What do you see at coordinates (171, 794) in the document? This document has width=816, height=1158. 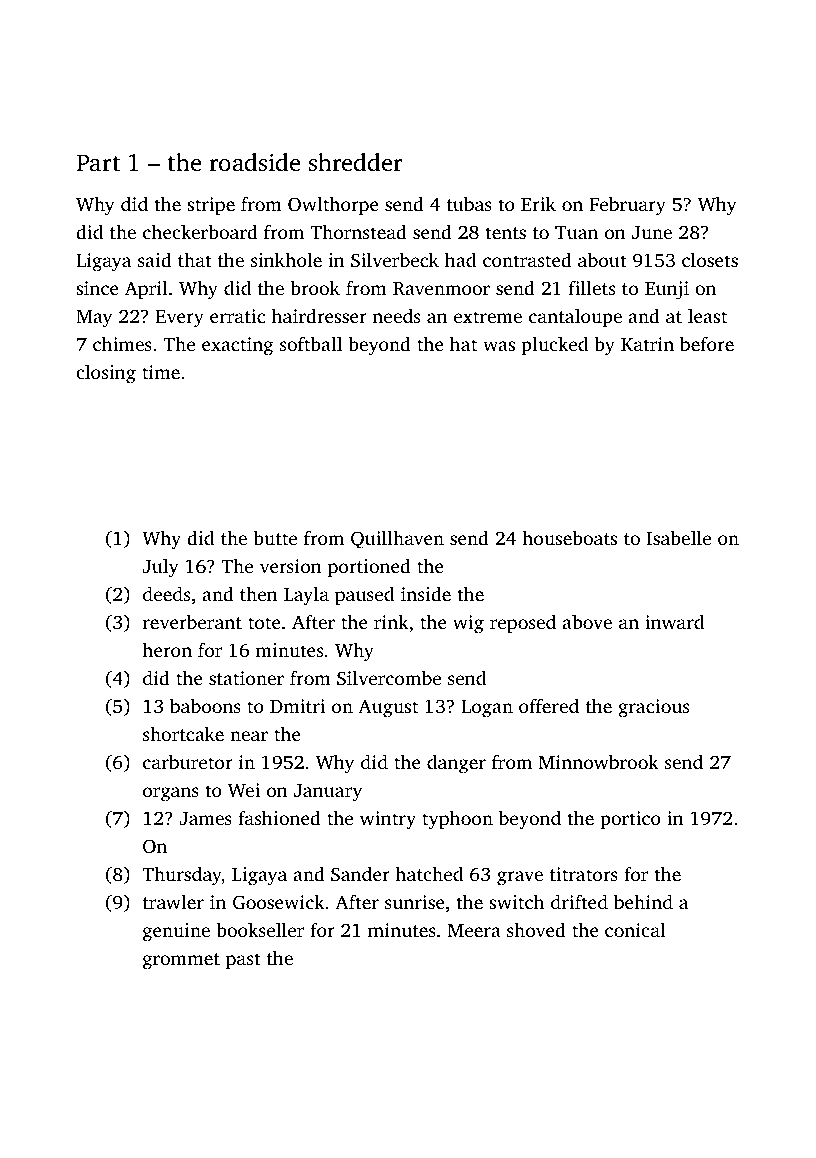 I see `organs` at bounding box center [171, 794].
